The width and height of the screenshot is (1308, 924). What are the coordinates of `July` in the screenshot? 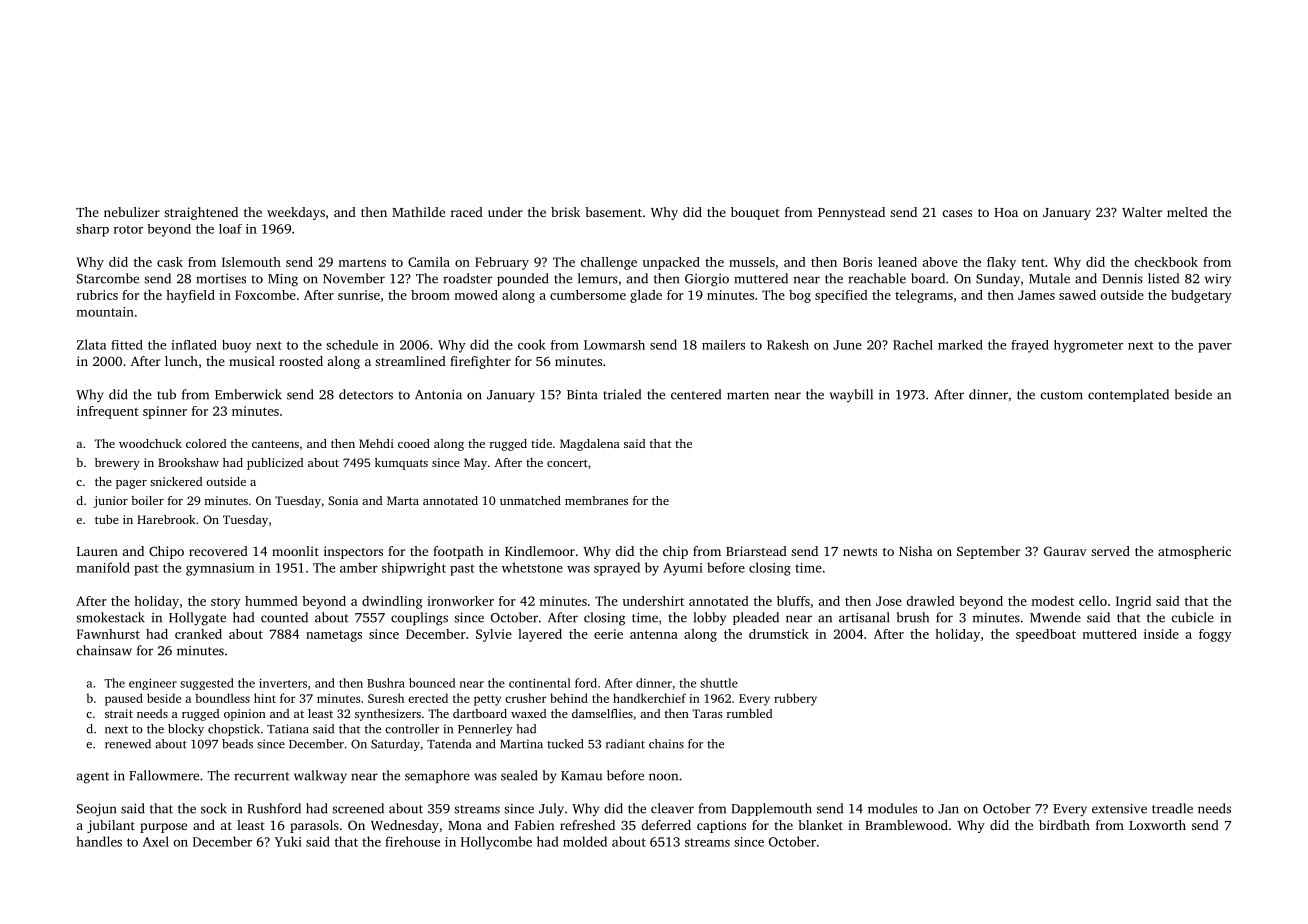 It's located at (551, 810).
